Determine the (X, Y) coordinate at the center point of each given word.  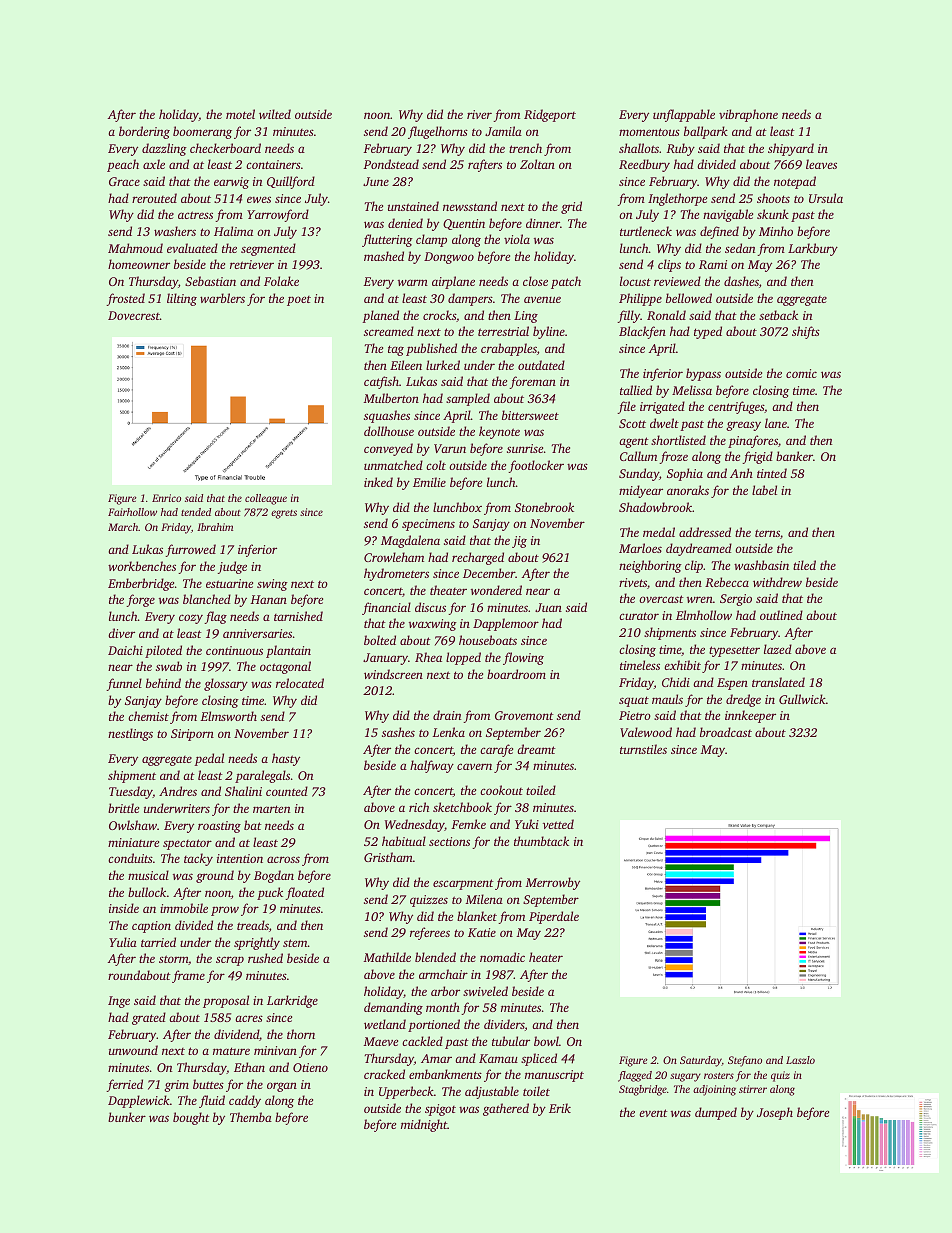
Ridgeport (550, 115)
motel (240, 114)
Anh (741, 473)
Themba (251, 1117)
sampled (468, 399)
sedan (740, 248)
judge (232, 567)
